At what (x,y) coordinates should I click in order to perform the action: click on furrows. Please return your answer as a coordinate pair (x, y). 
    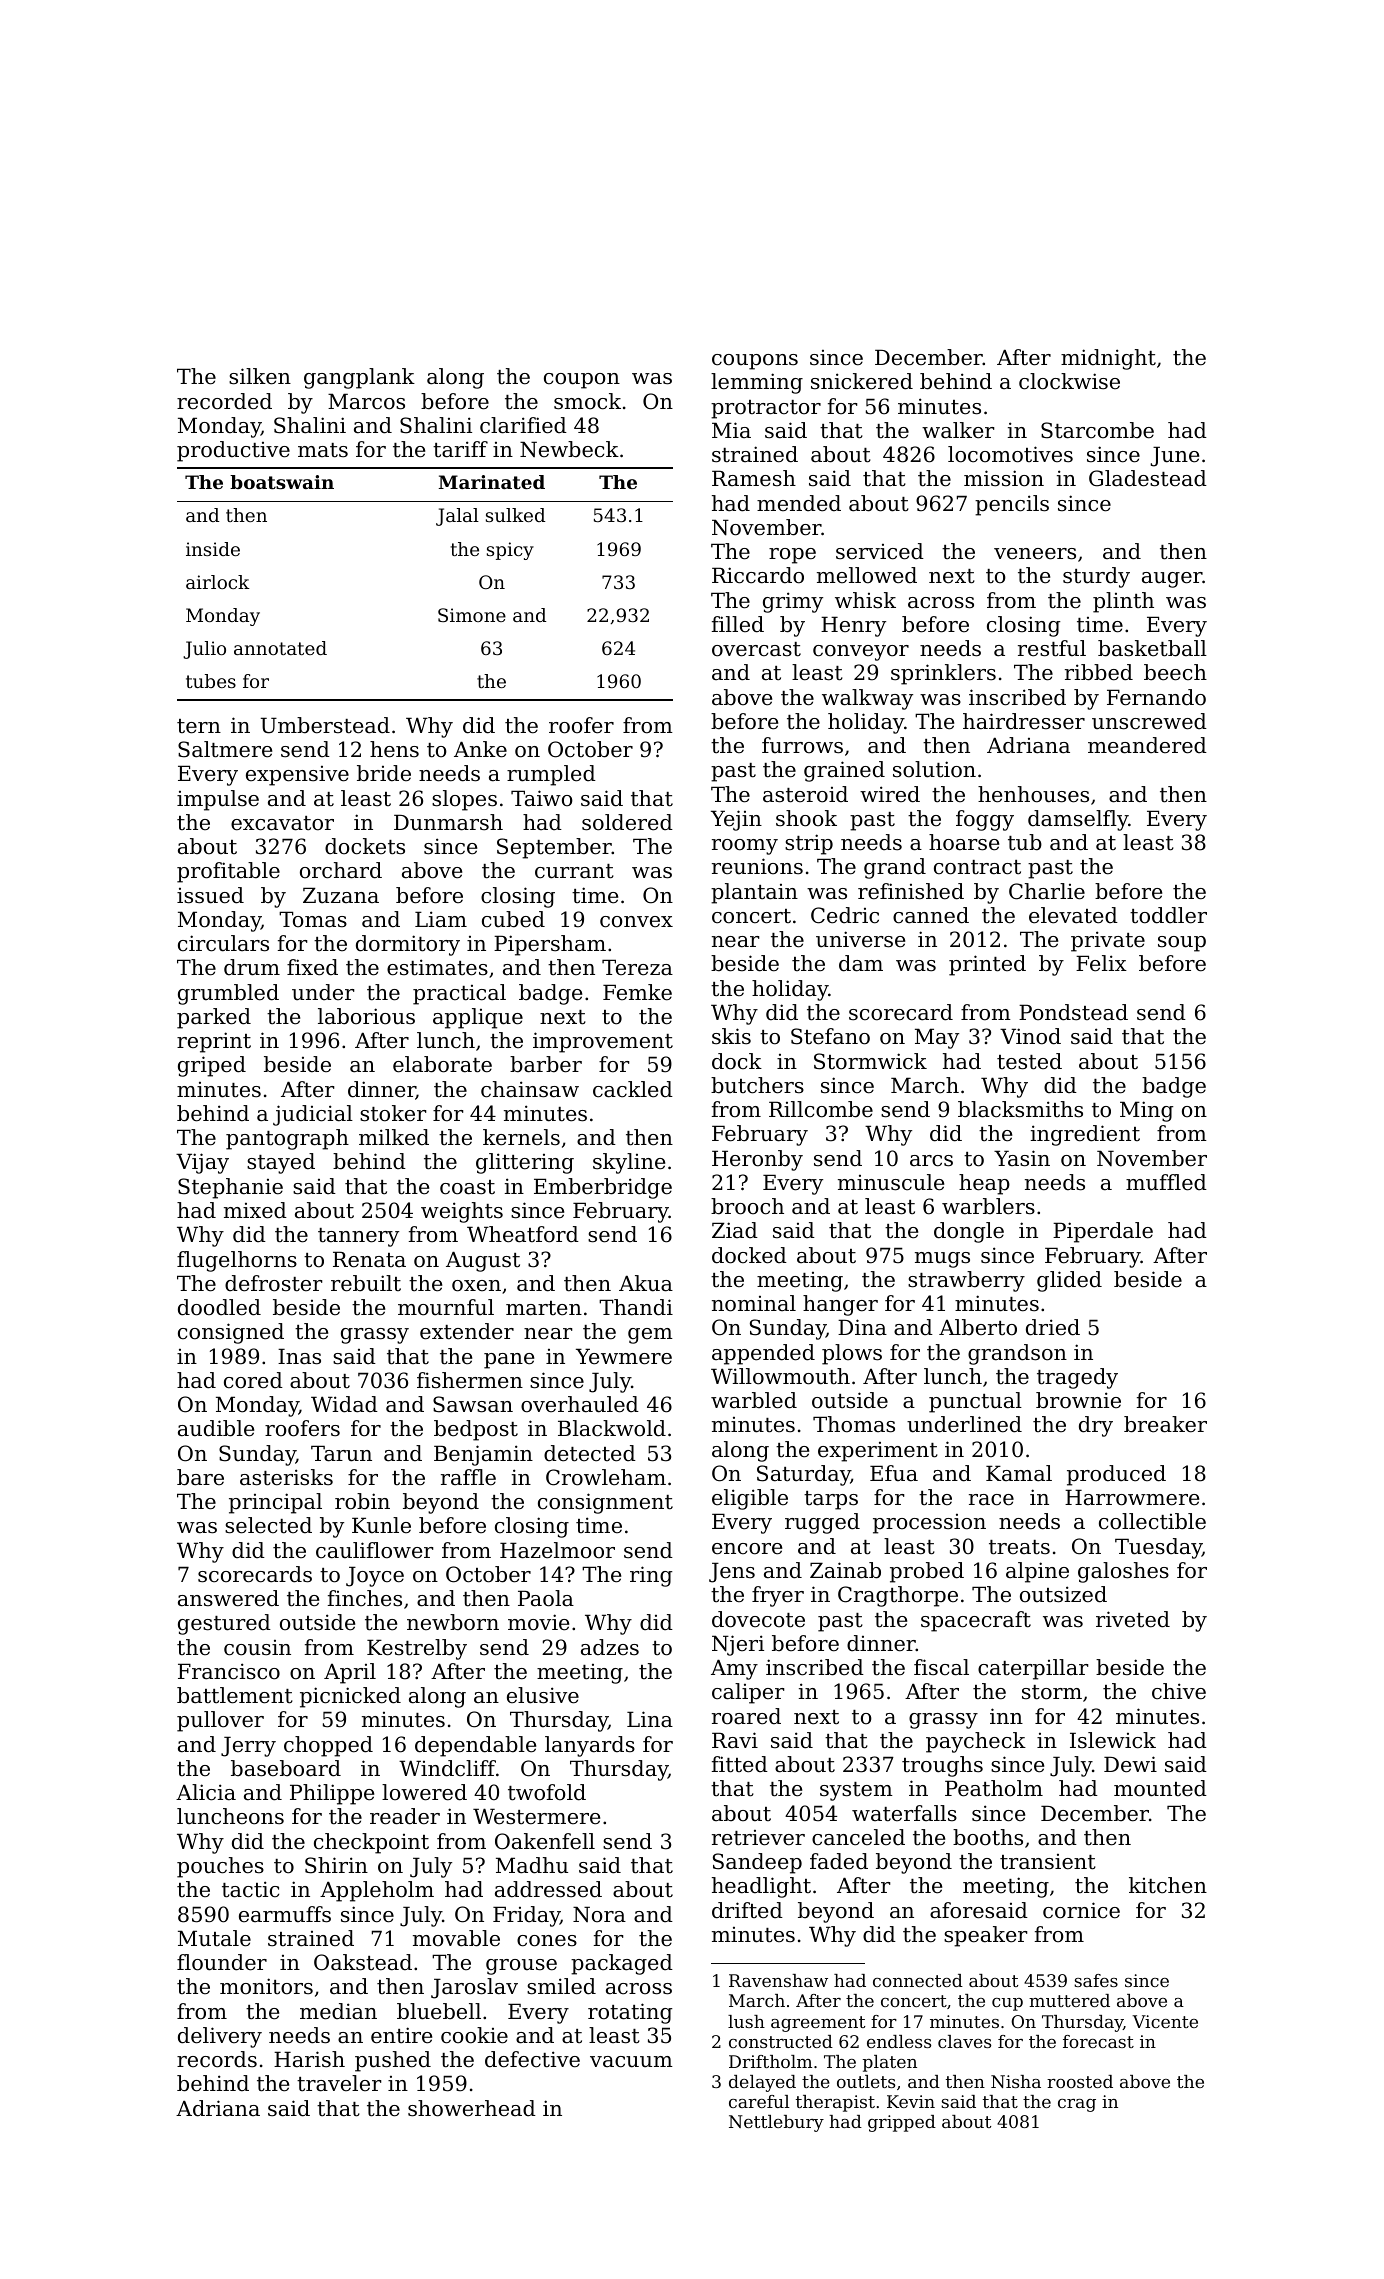
    Looking at the image, I should click on (802, 745).
